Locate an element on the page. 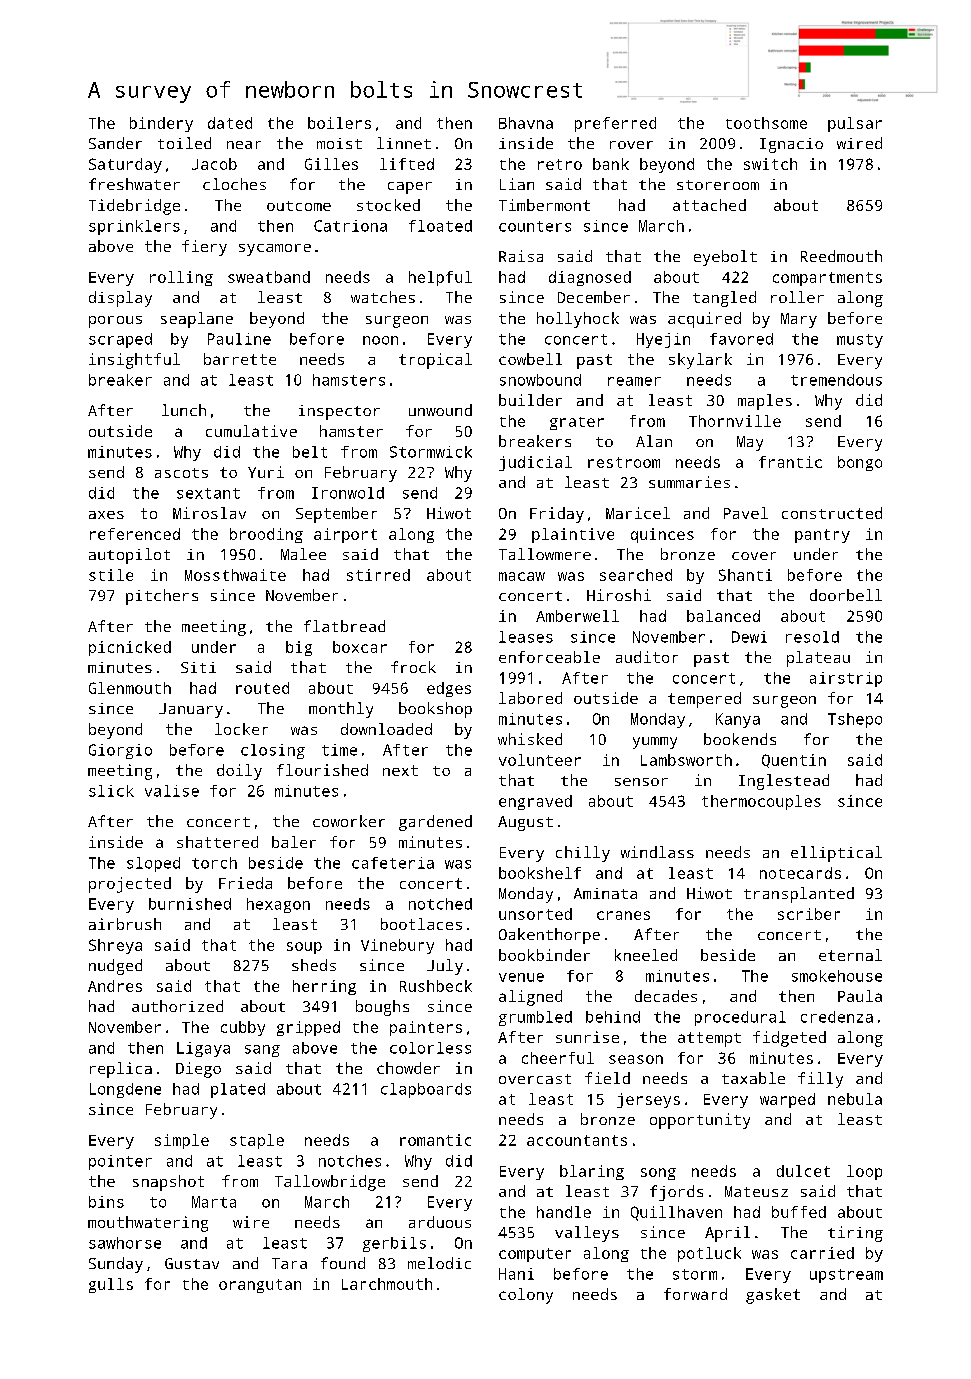 The image size is (971, 1379). Paula is located at coordinates (860, 996).
